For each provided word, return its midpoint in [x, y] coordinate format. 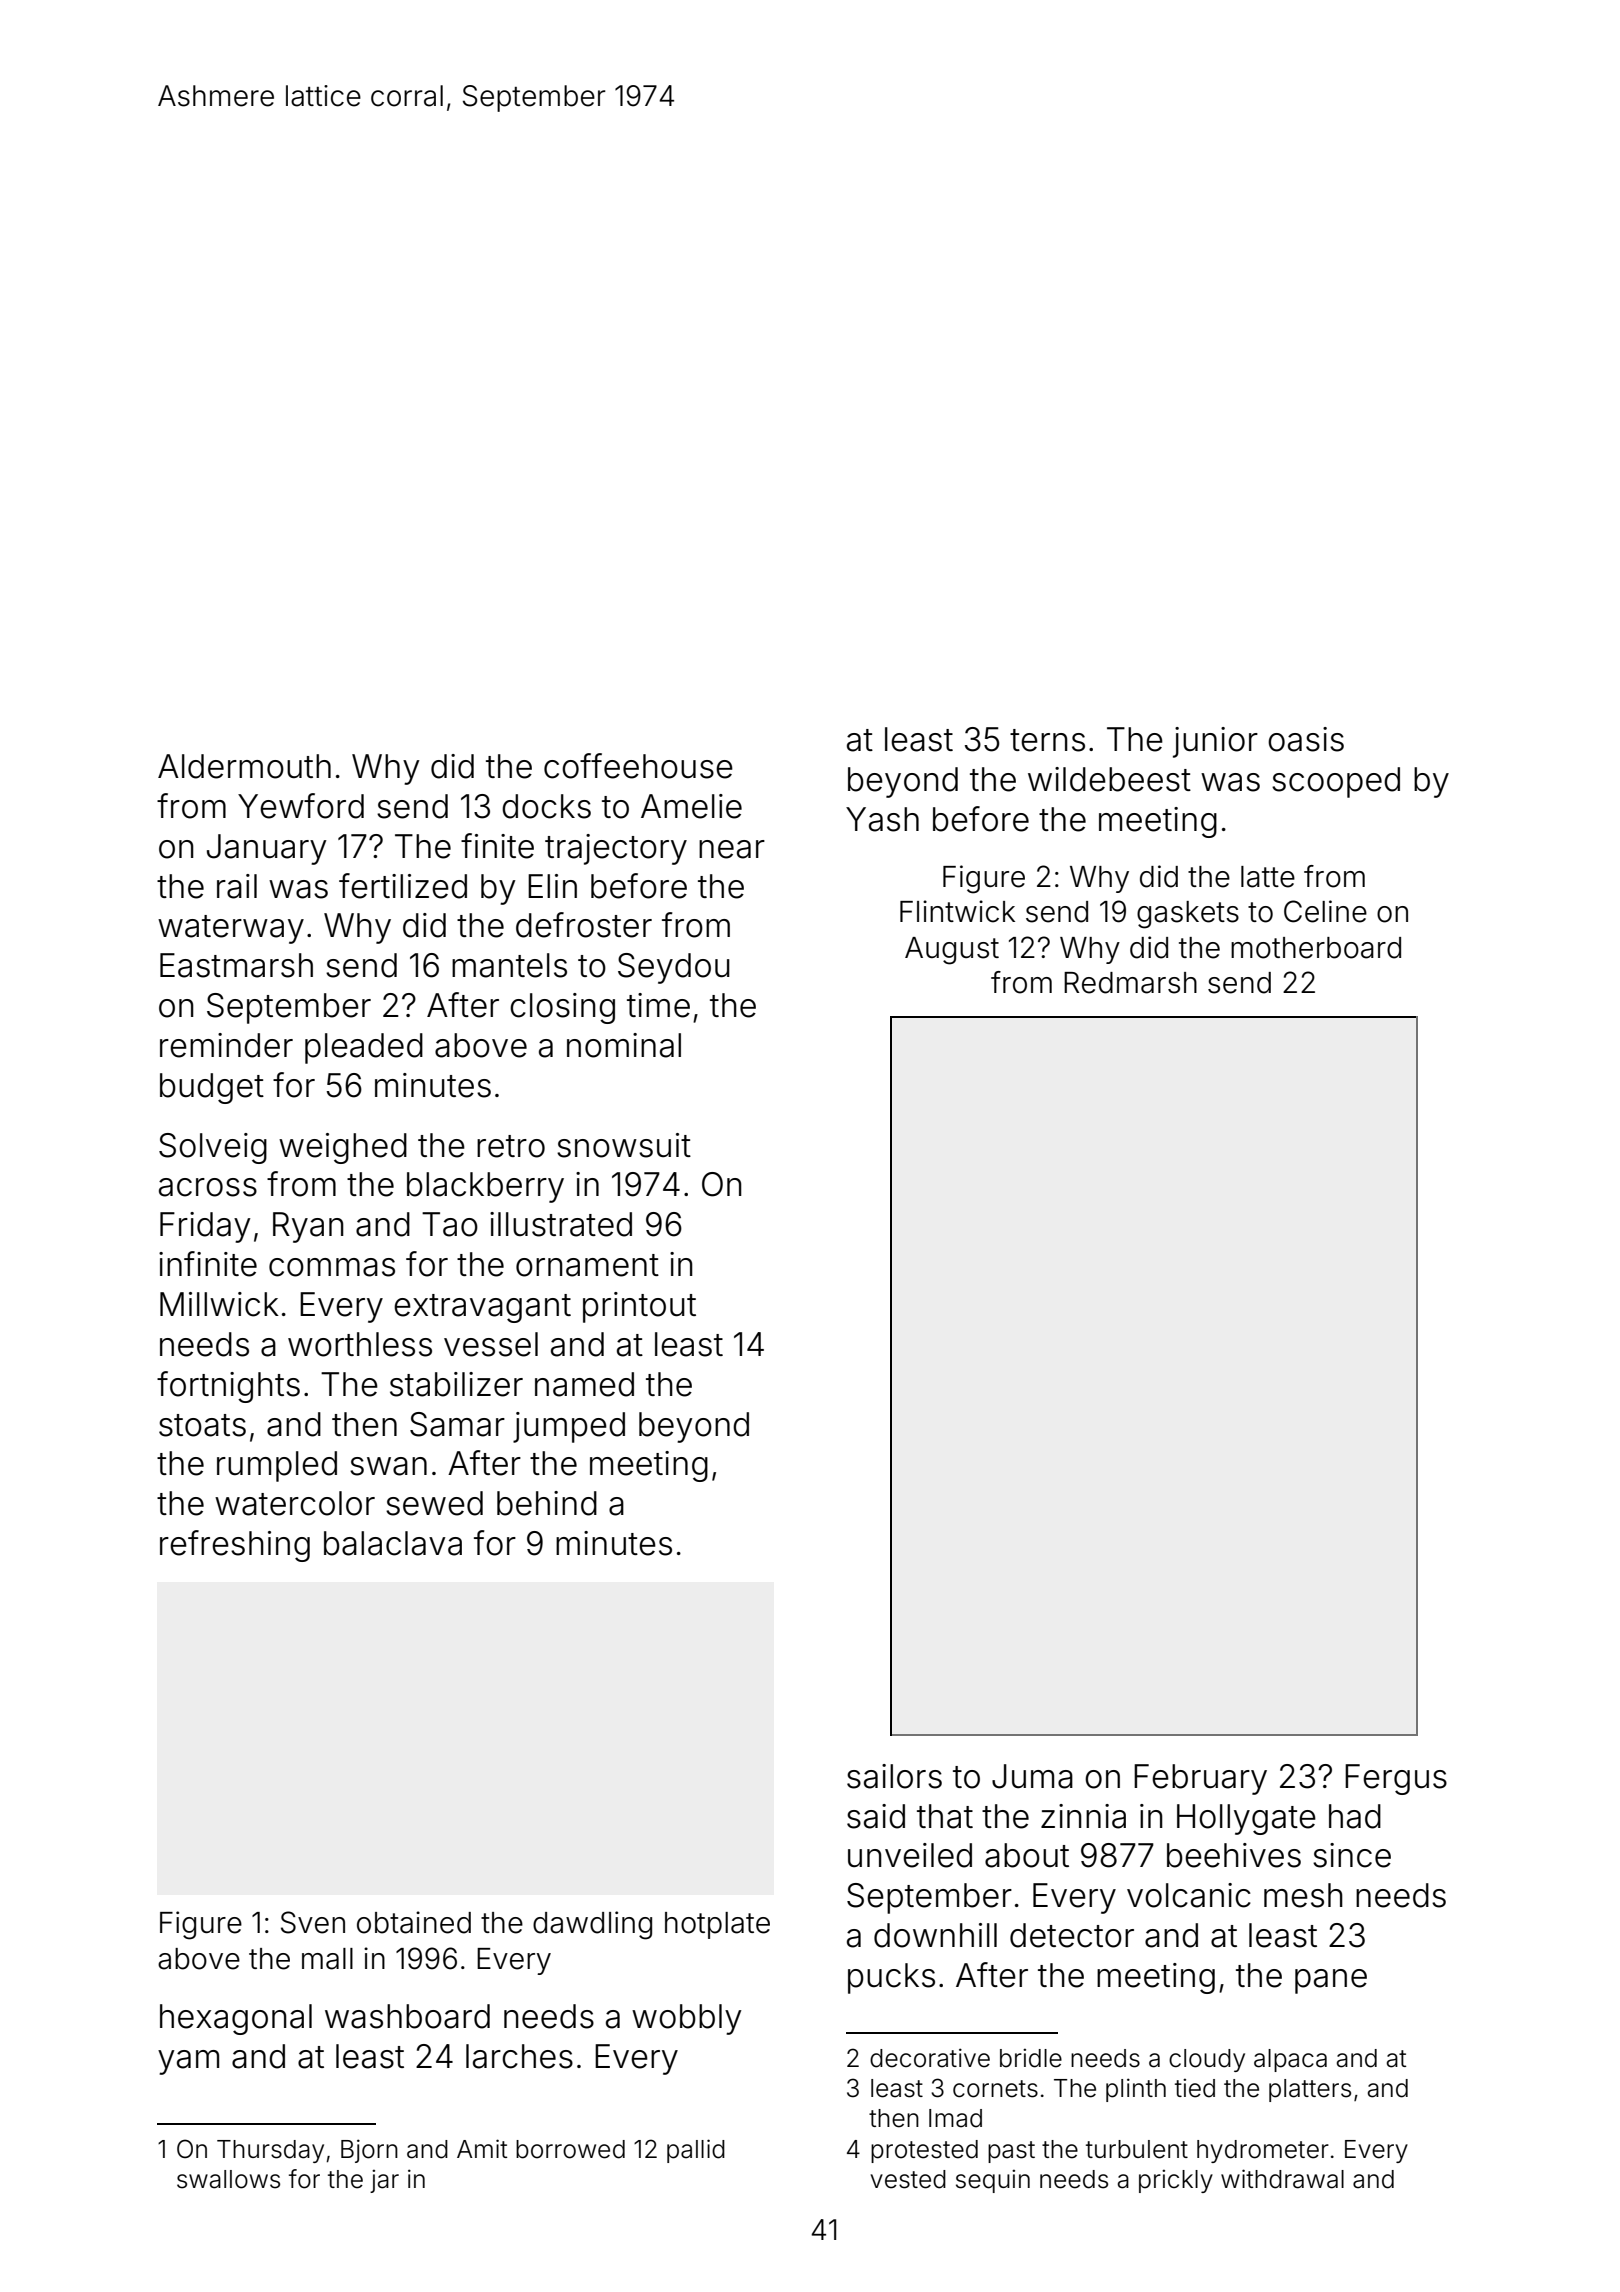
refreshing [235, 1546]
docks [546, 806]
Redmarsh [1130, 983]
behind [547, 1503]
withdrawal [1282, 2179]
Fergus [1396, 1779]
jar [384, 2181]
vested [908, 2179]
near [732, 849]
